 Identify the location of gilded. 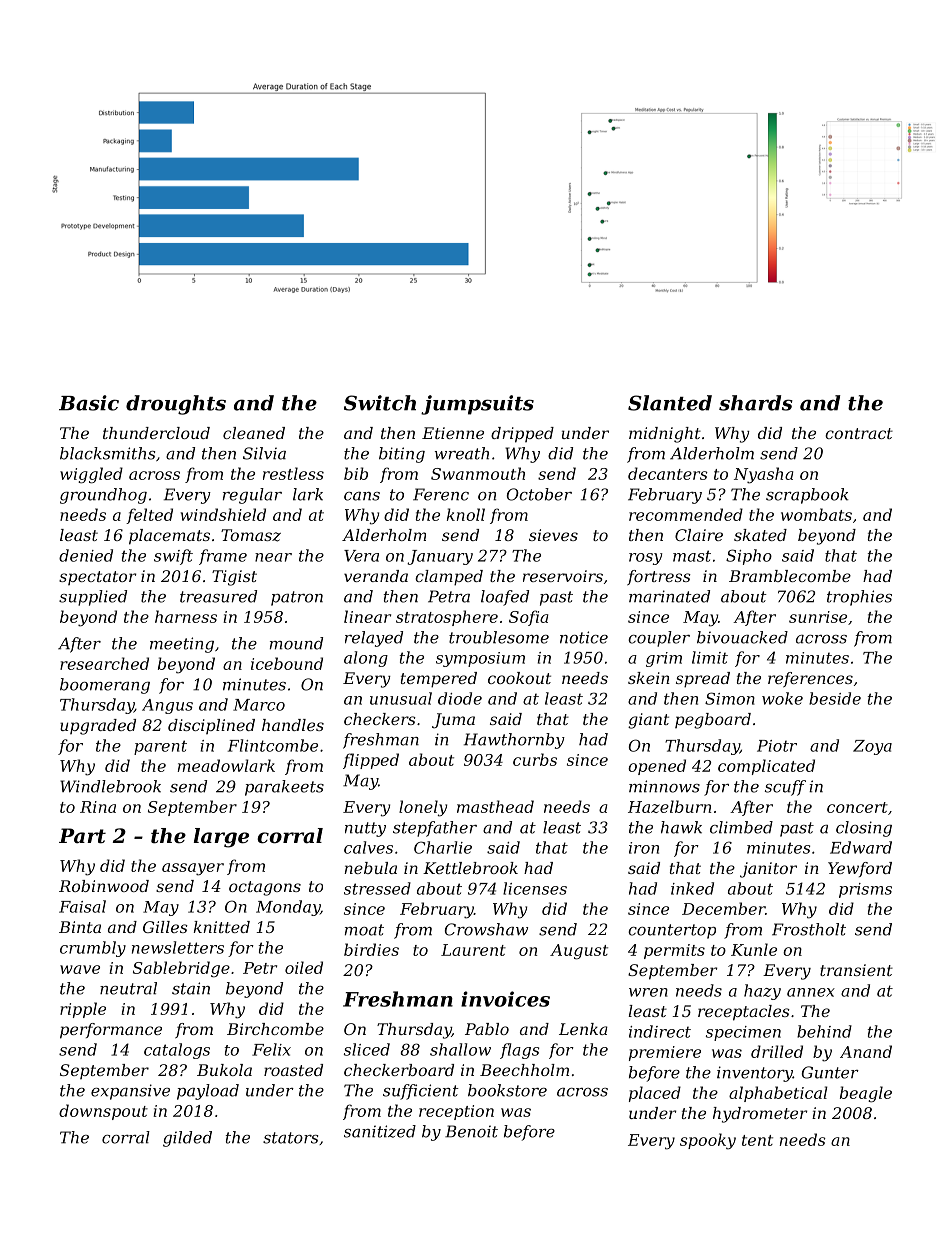
(187, 1139).
